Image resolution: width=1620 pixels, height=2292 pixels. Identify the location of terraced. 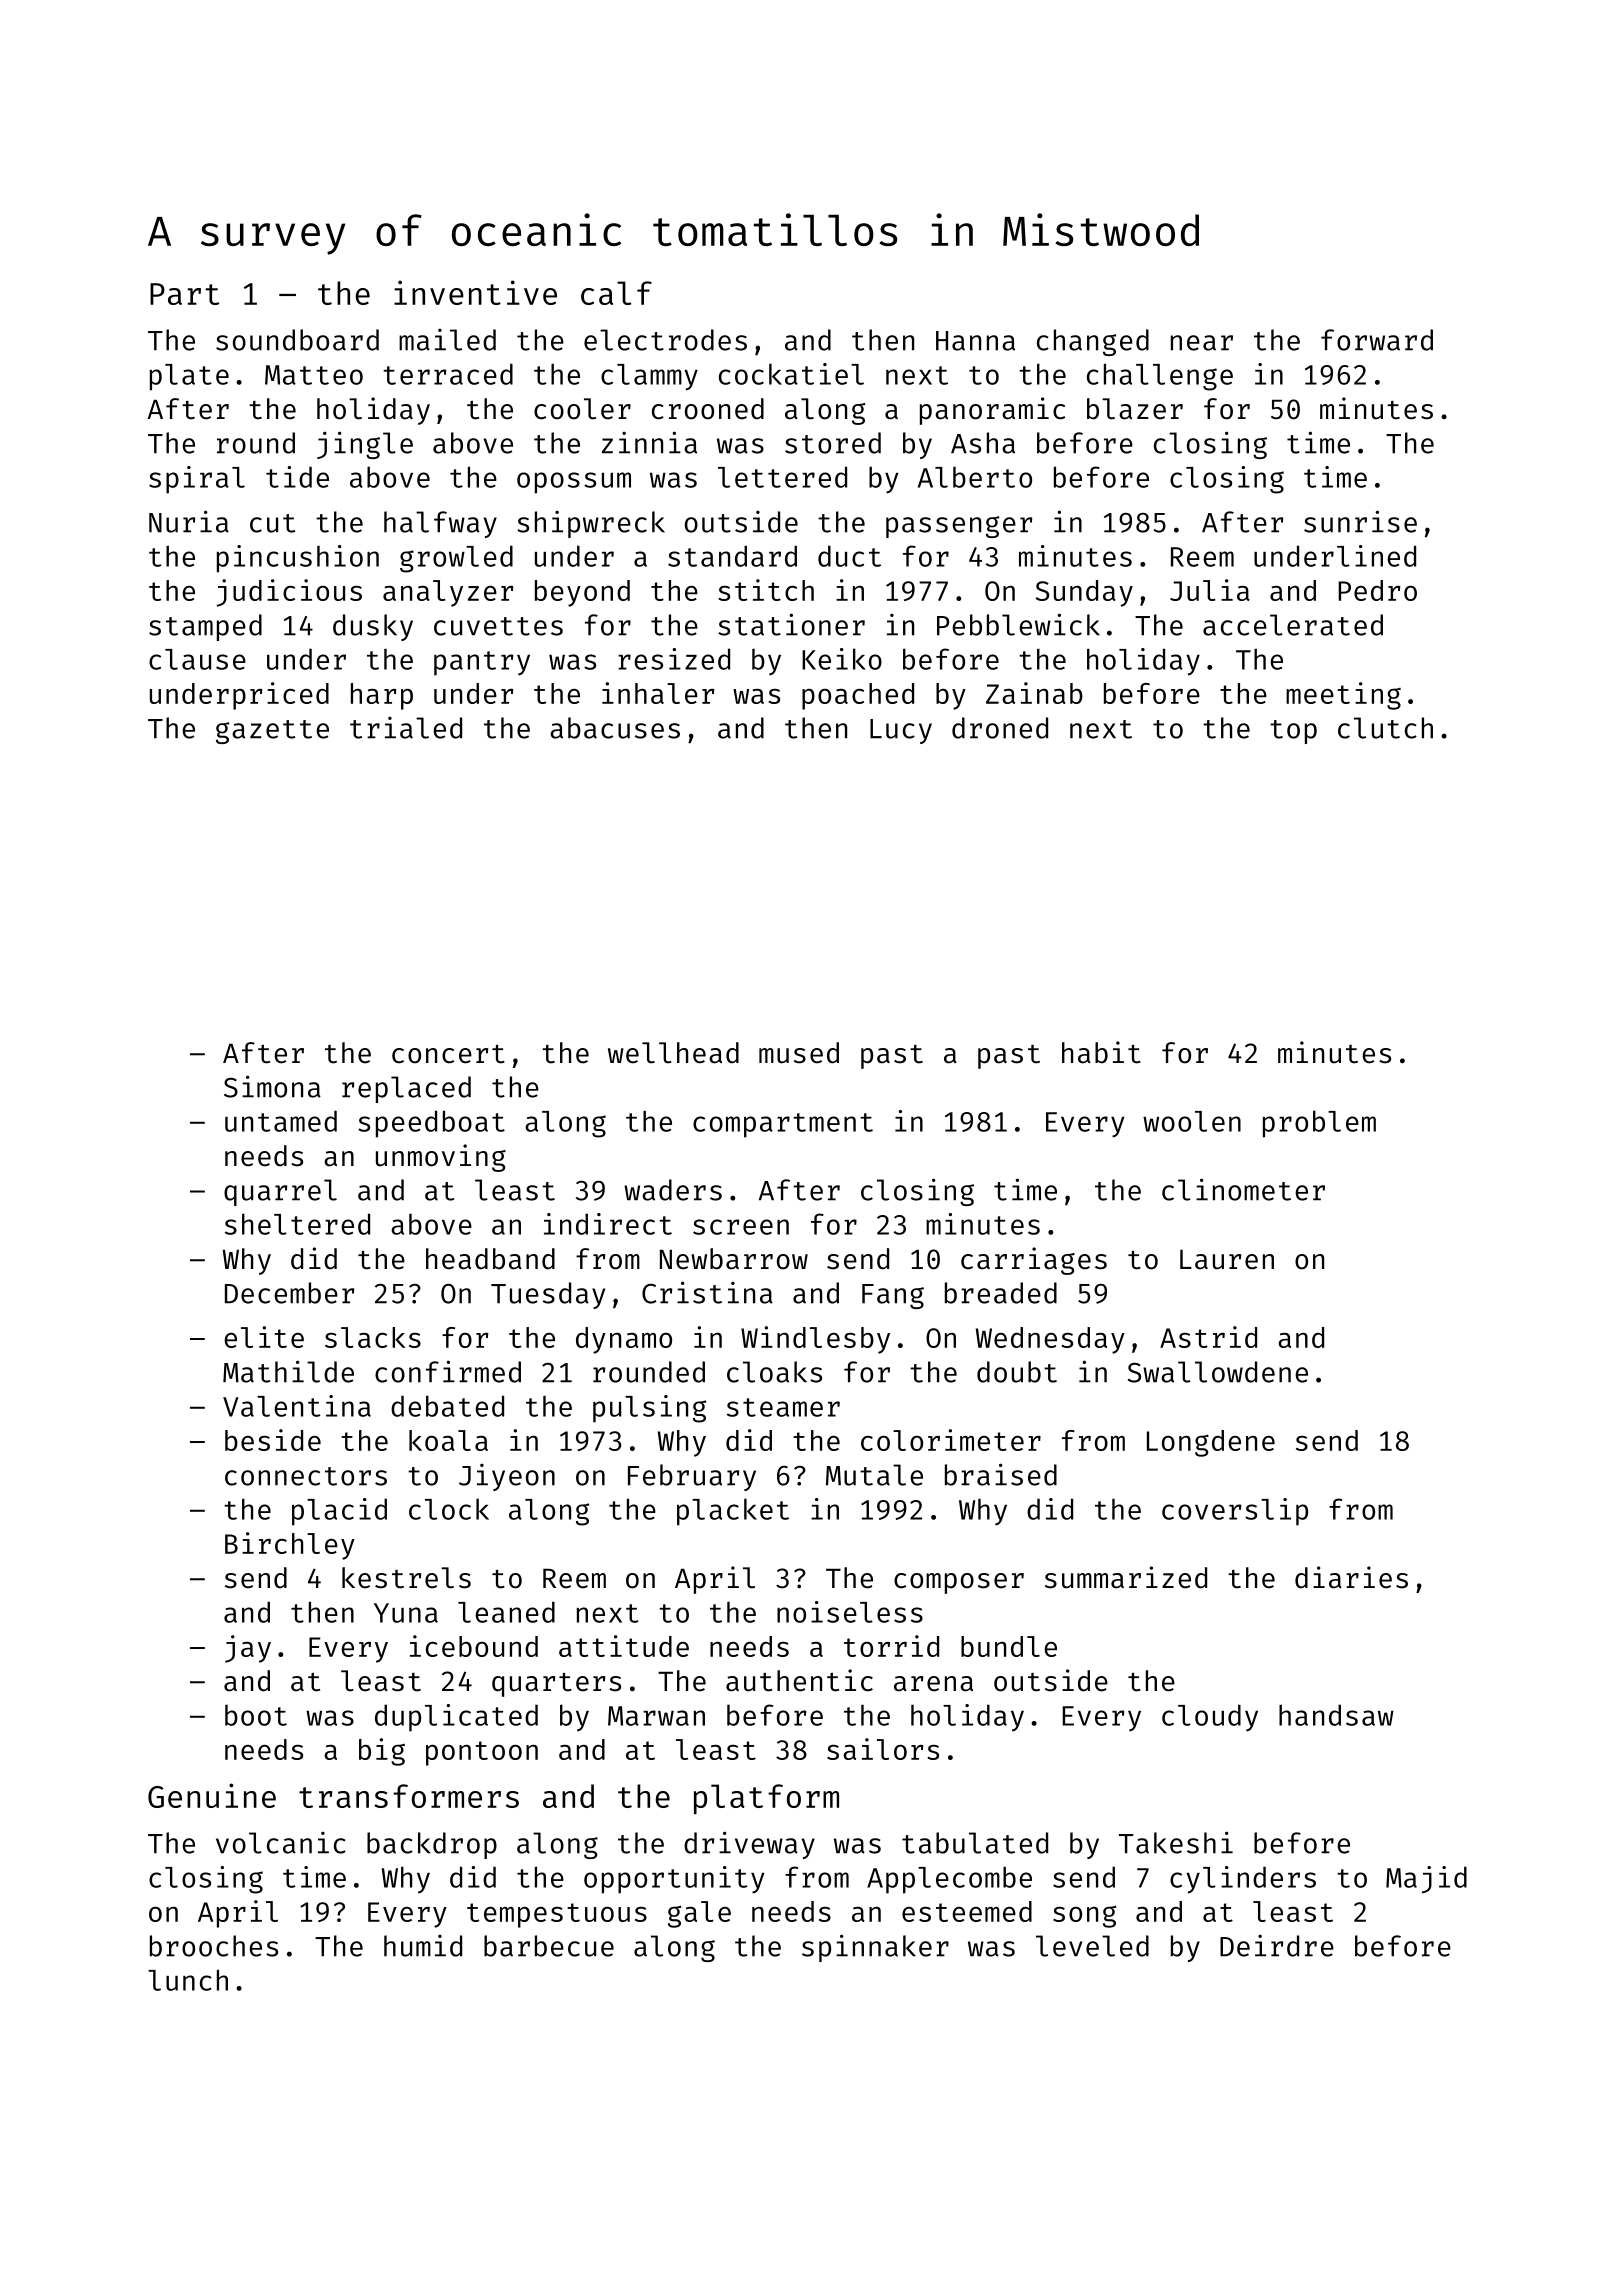
(448, 374).
